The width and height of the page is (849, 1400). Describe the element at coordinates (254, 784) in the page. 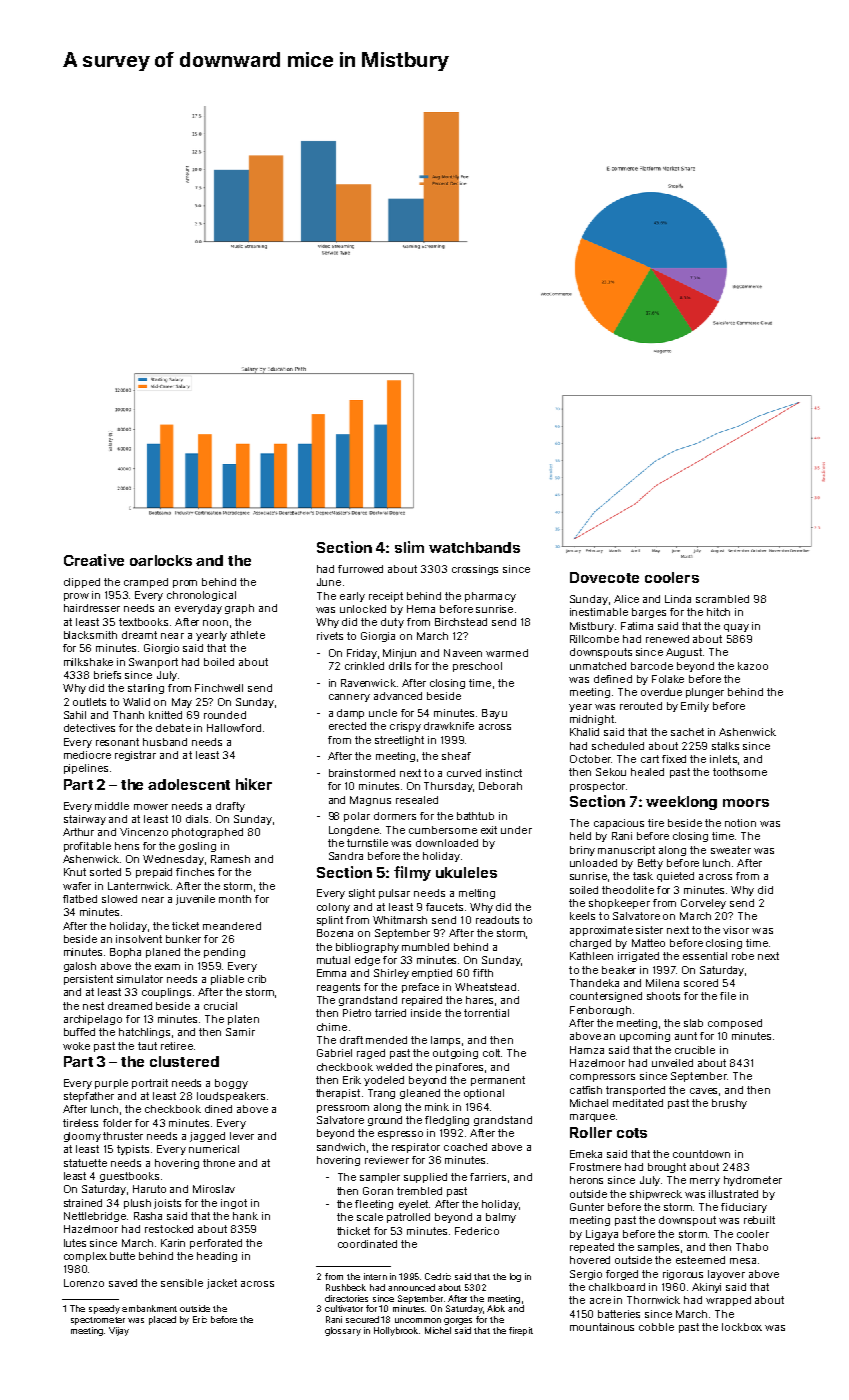

I see `hiker` at that location.
